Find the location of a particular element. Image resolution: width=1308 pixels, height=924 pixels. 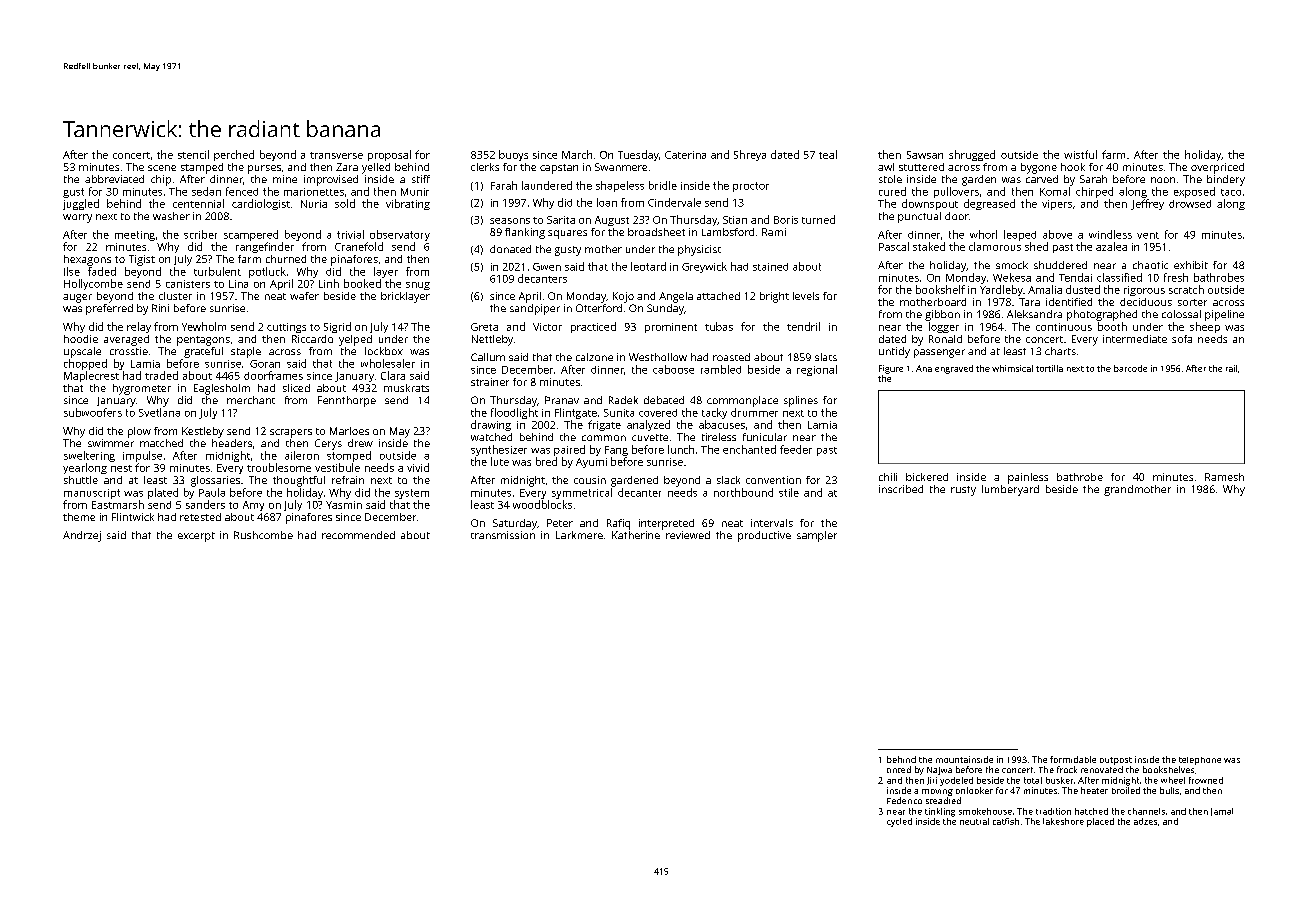

engraved is located at coordinates (954, 369).
